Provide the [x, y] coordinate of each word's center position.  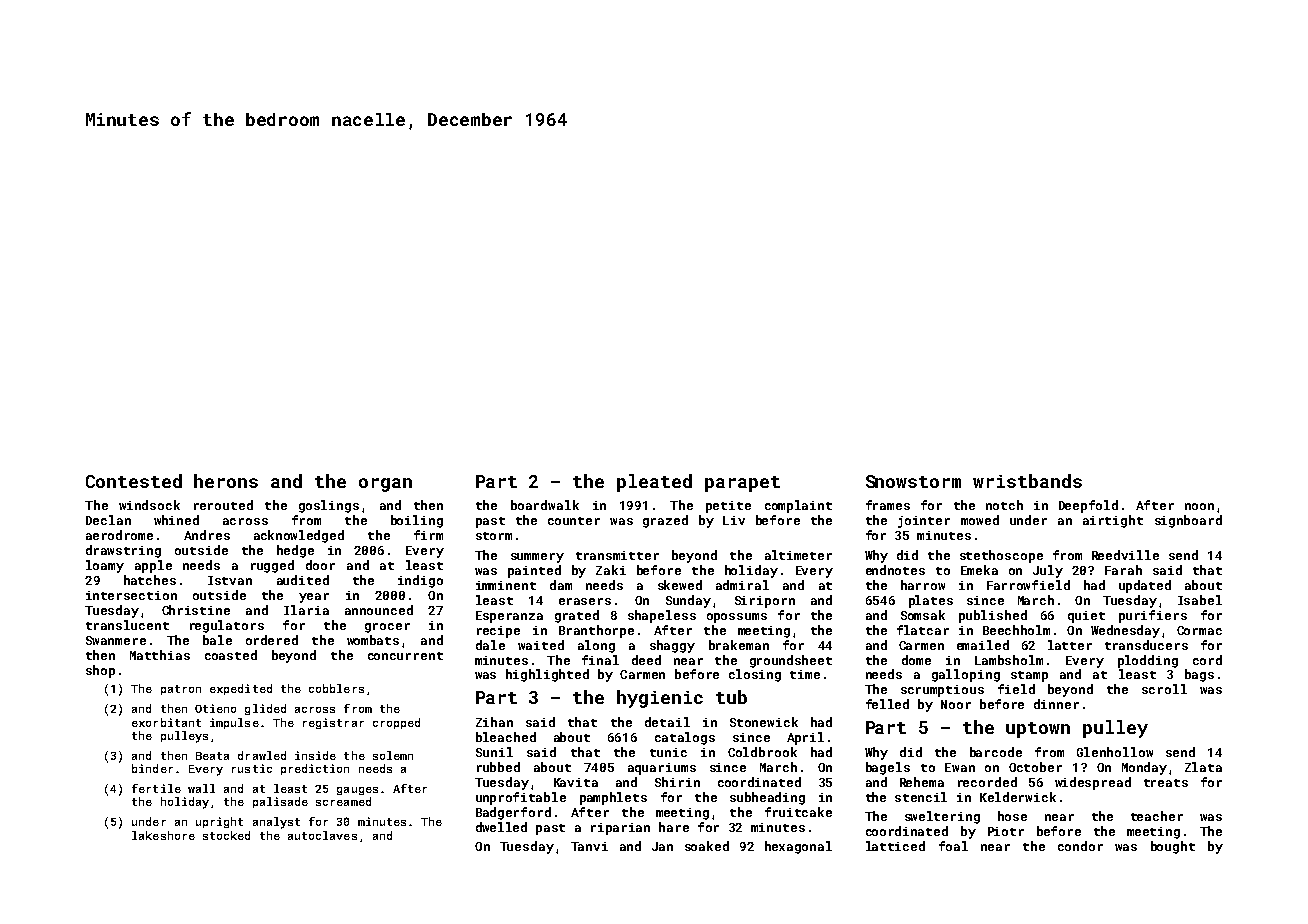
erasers [585, 601]
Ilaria [306, 610]
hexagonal [798, 847]
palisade [280, 802]
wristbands [1027, 481]
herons [226, 481]
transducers [1146, 645]
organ [385, 485]
